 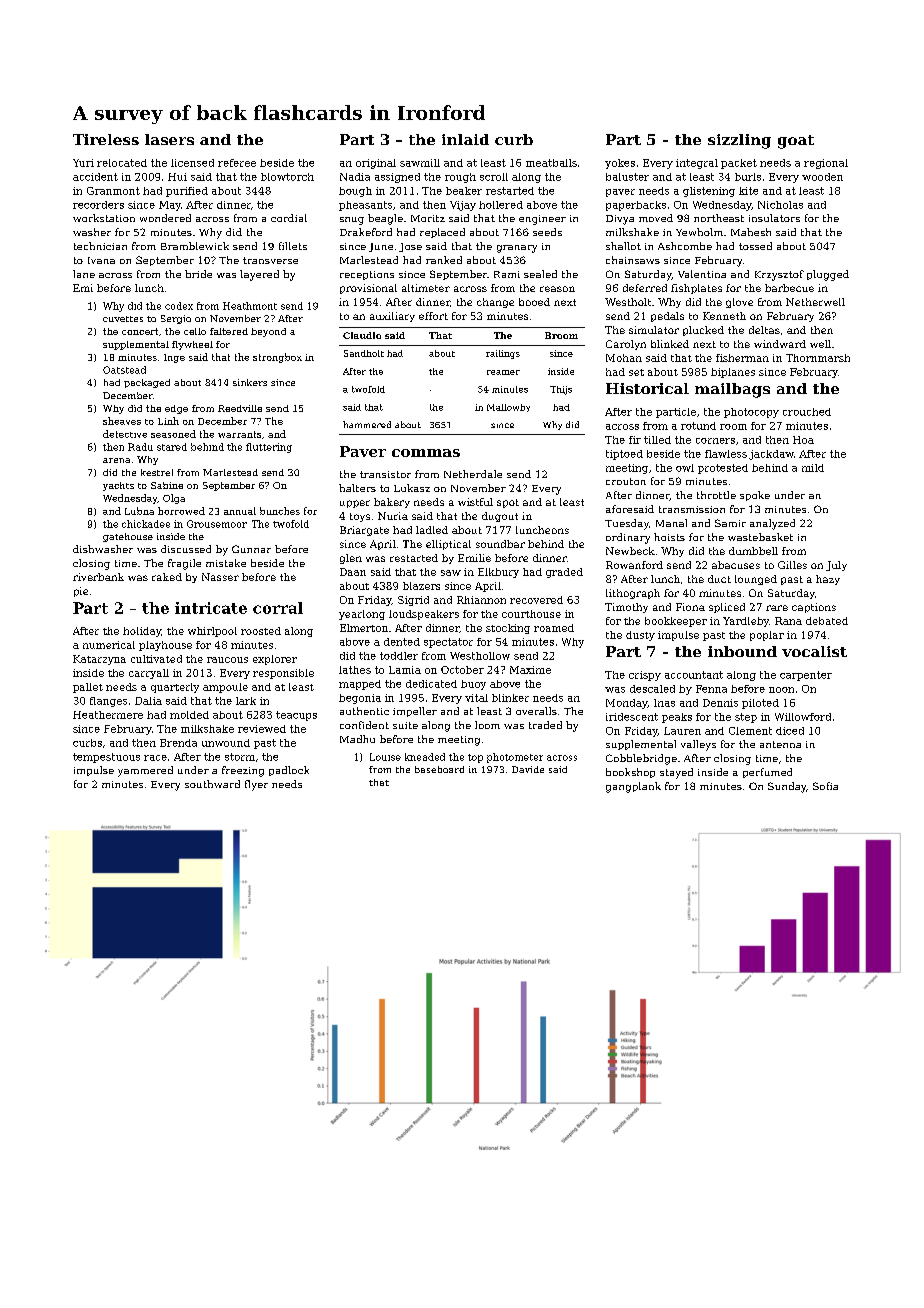 I want to click on yammered, so click(x=145, y=771).
